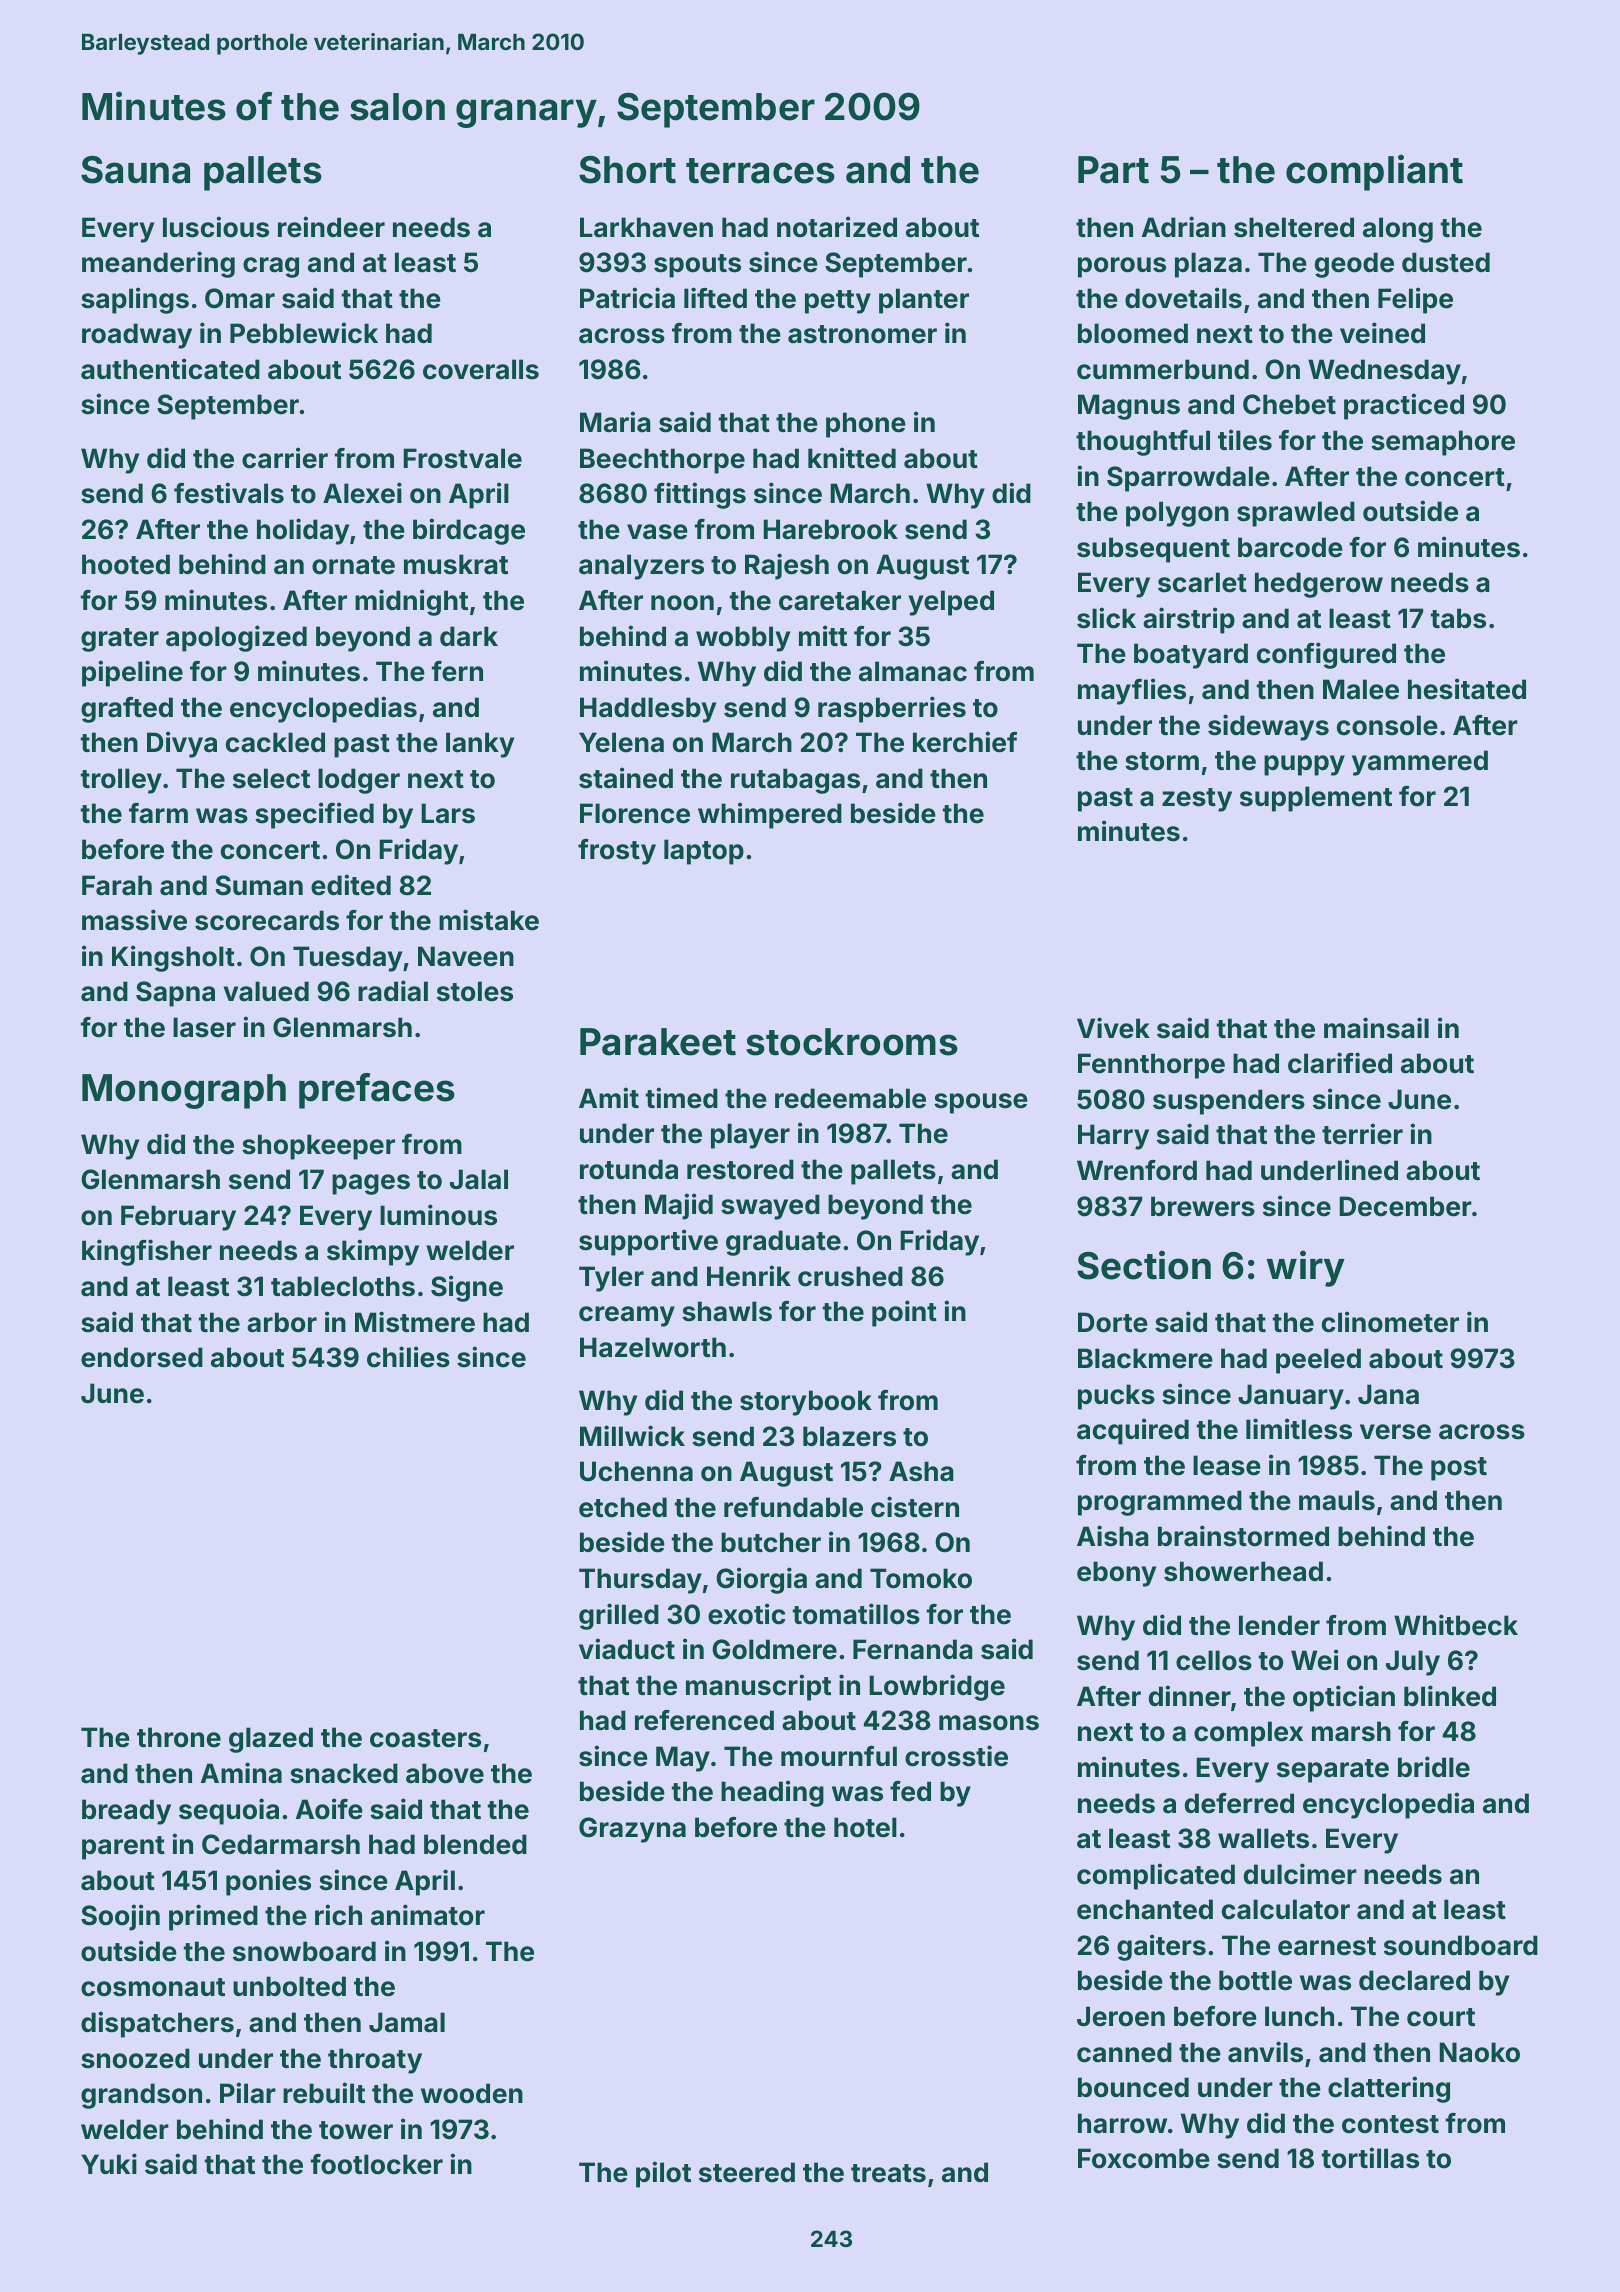 This image has height=2292, width=1620. What do you see at coordinates (915, 1507) in the image?
I see `cistern` at bounding box center [915, 1507].
